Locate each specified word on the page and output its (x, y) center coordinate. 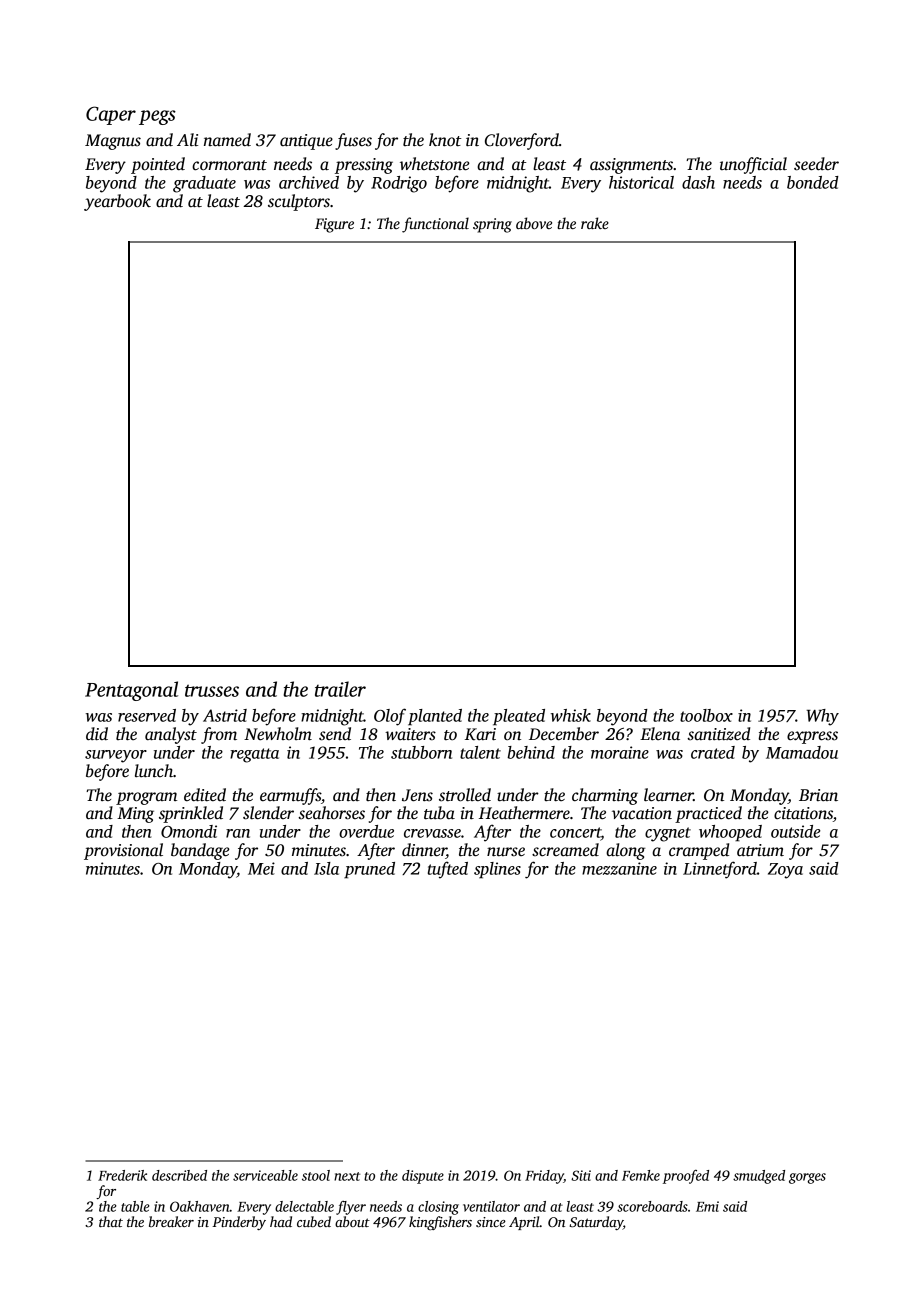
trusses (212, 690)
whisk (571, 715)
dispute (423, 1177)
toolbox (706, 715)
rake (595, 223)
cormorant (229, 165)
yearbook (117, 202)
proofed (686, 1177)
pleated (519, 717)
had (281, 1221)
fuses (353, 141)
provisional (123, 851)
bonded (813, 182)
